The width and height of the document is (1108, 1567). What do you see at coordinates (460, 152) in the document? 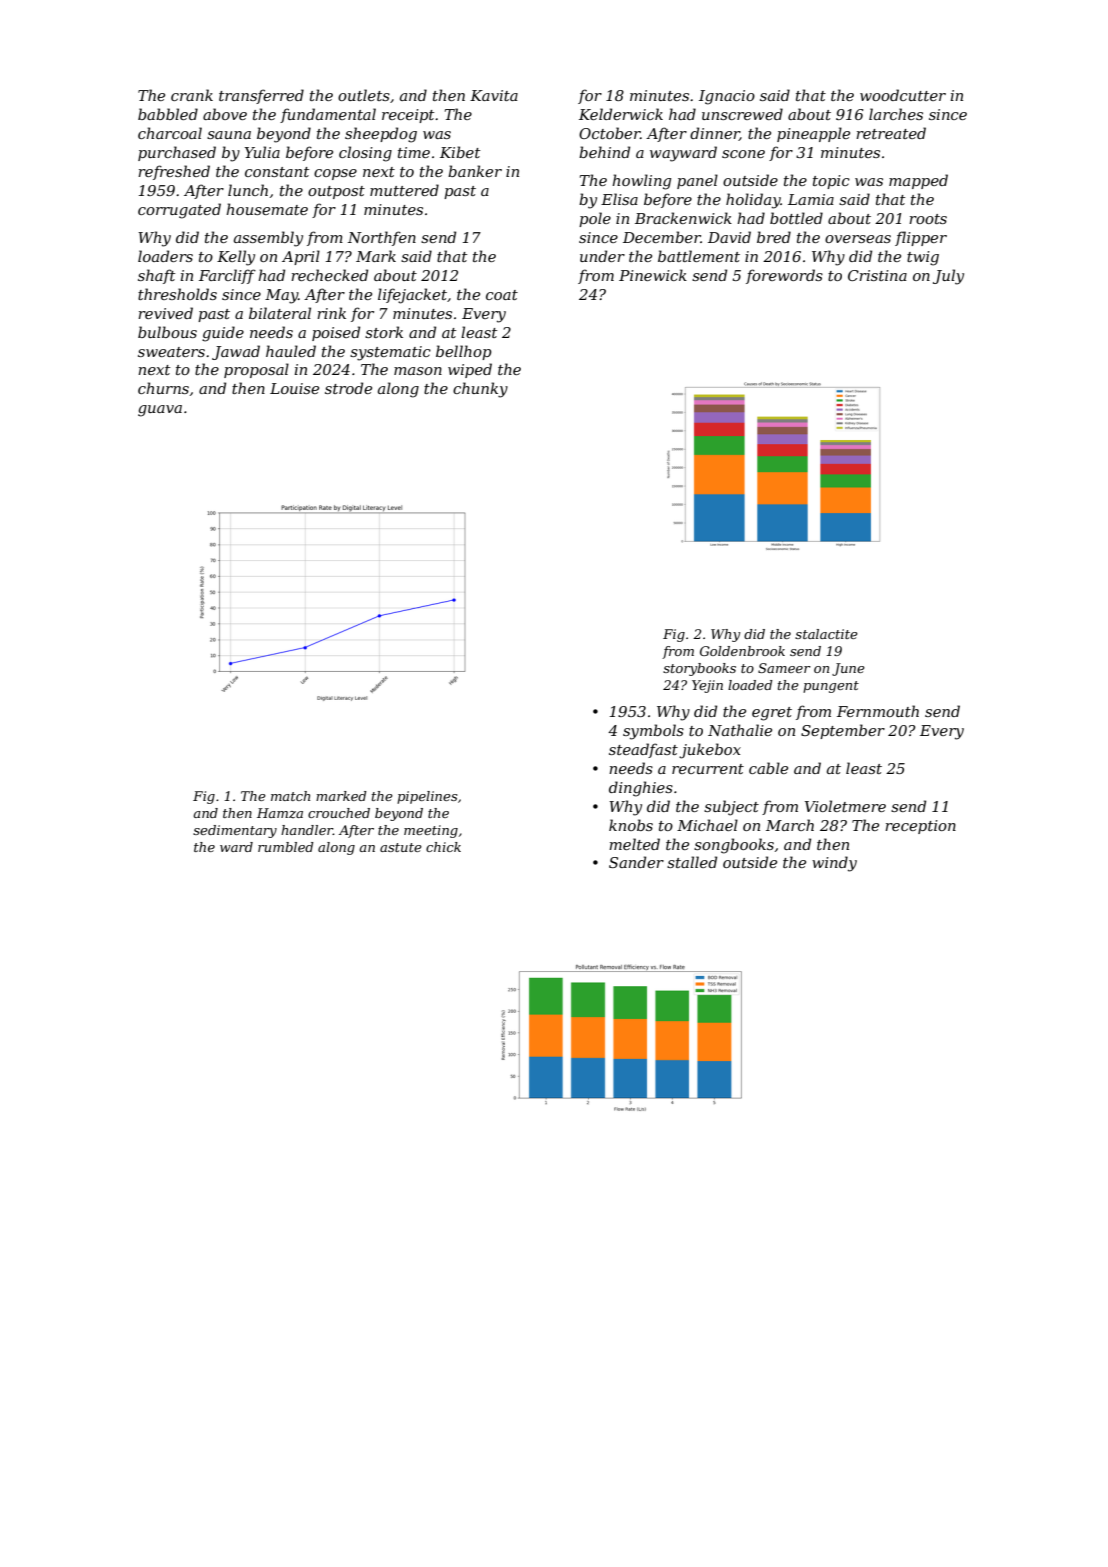
I see `Kibet` at bounding box center [460, 152].
